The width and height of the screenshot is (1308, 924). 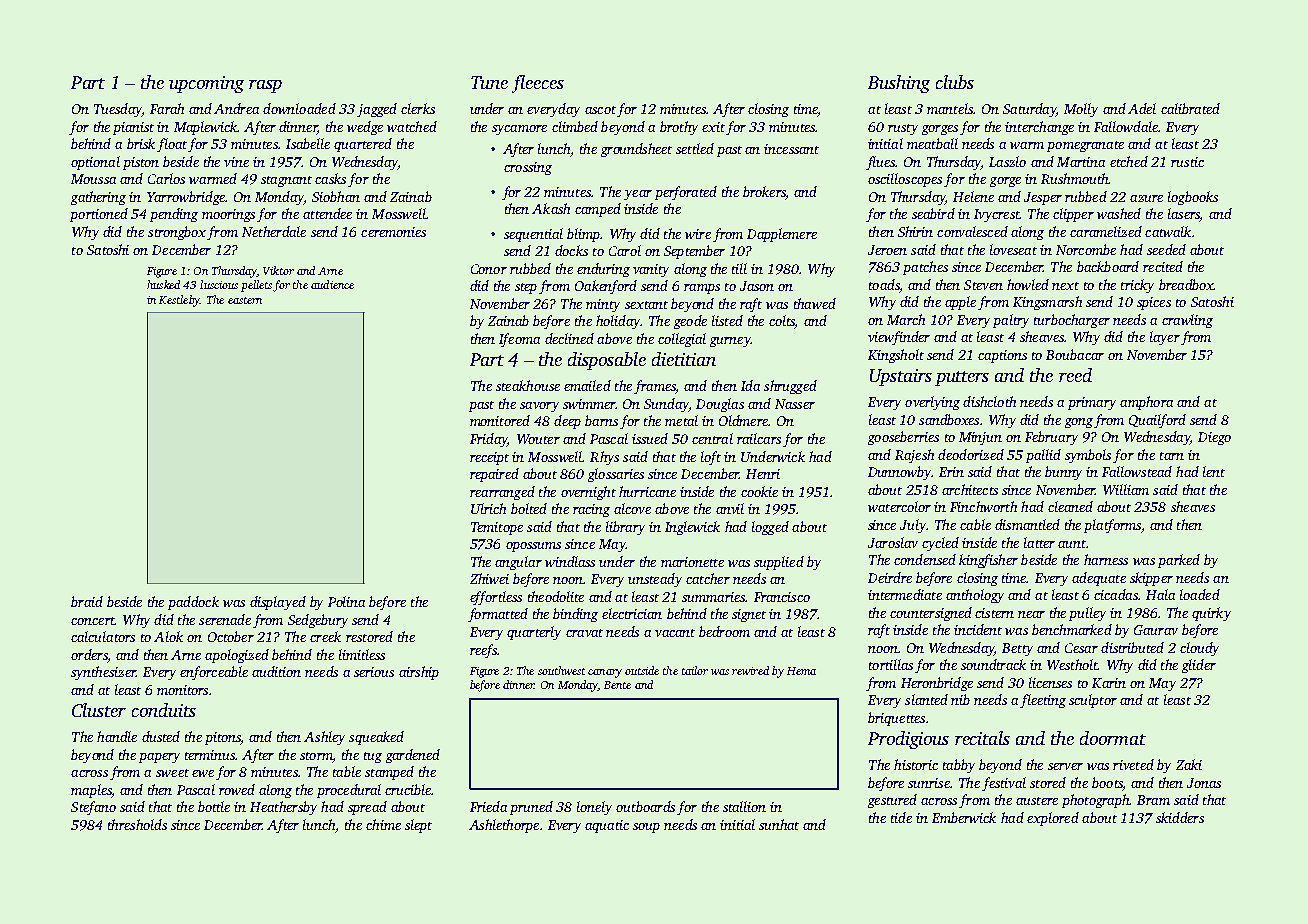 What do you see at coordinates (376, 738) in the screenshot?
I see `squeaked` at bounding box center [376, 738].
